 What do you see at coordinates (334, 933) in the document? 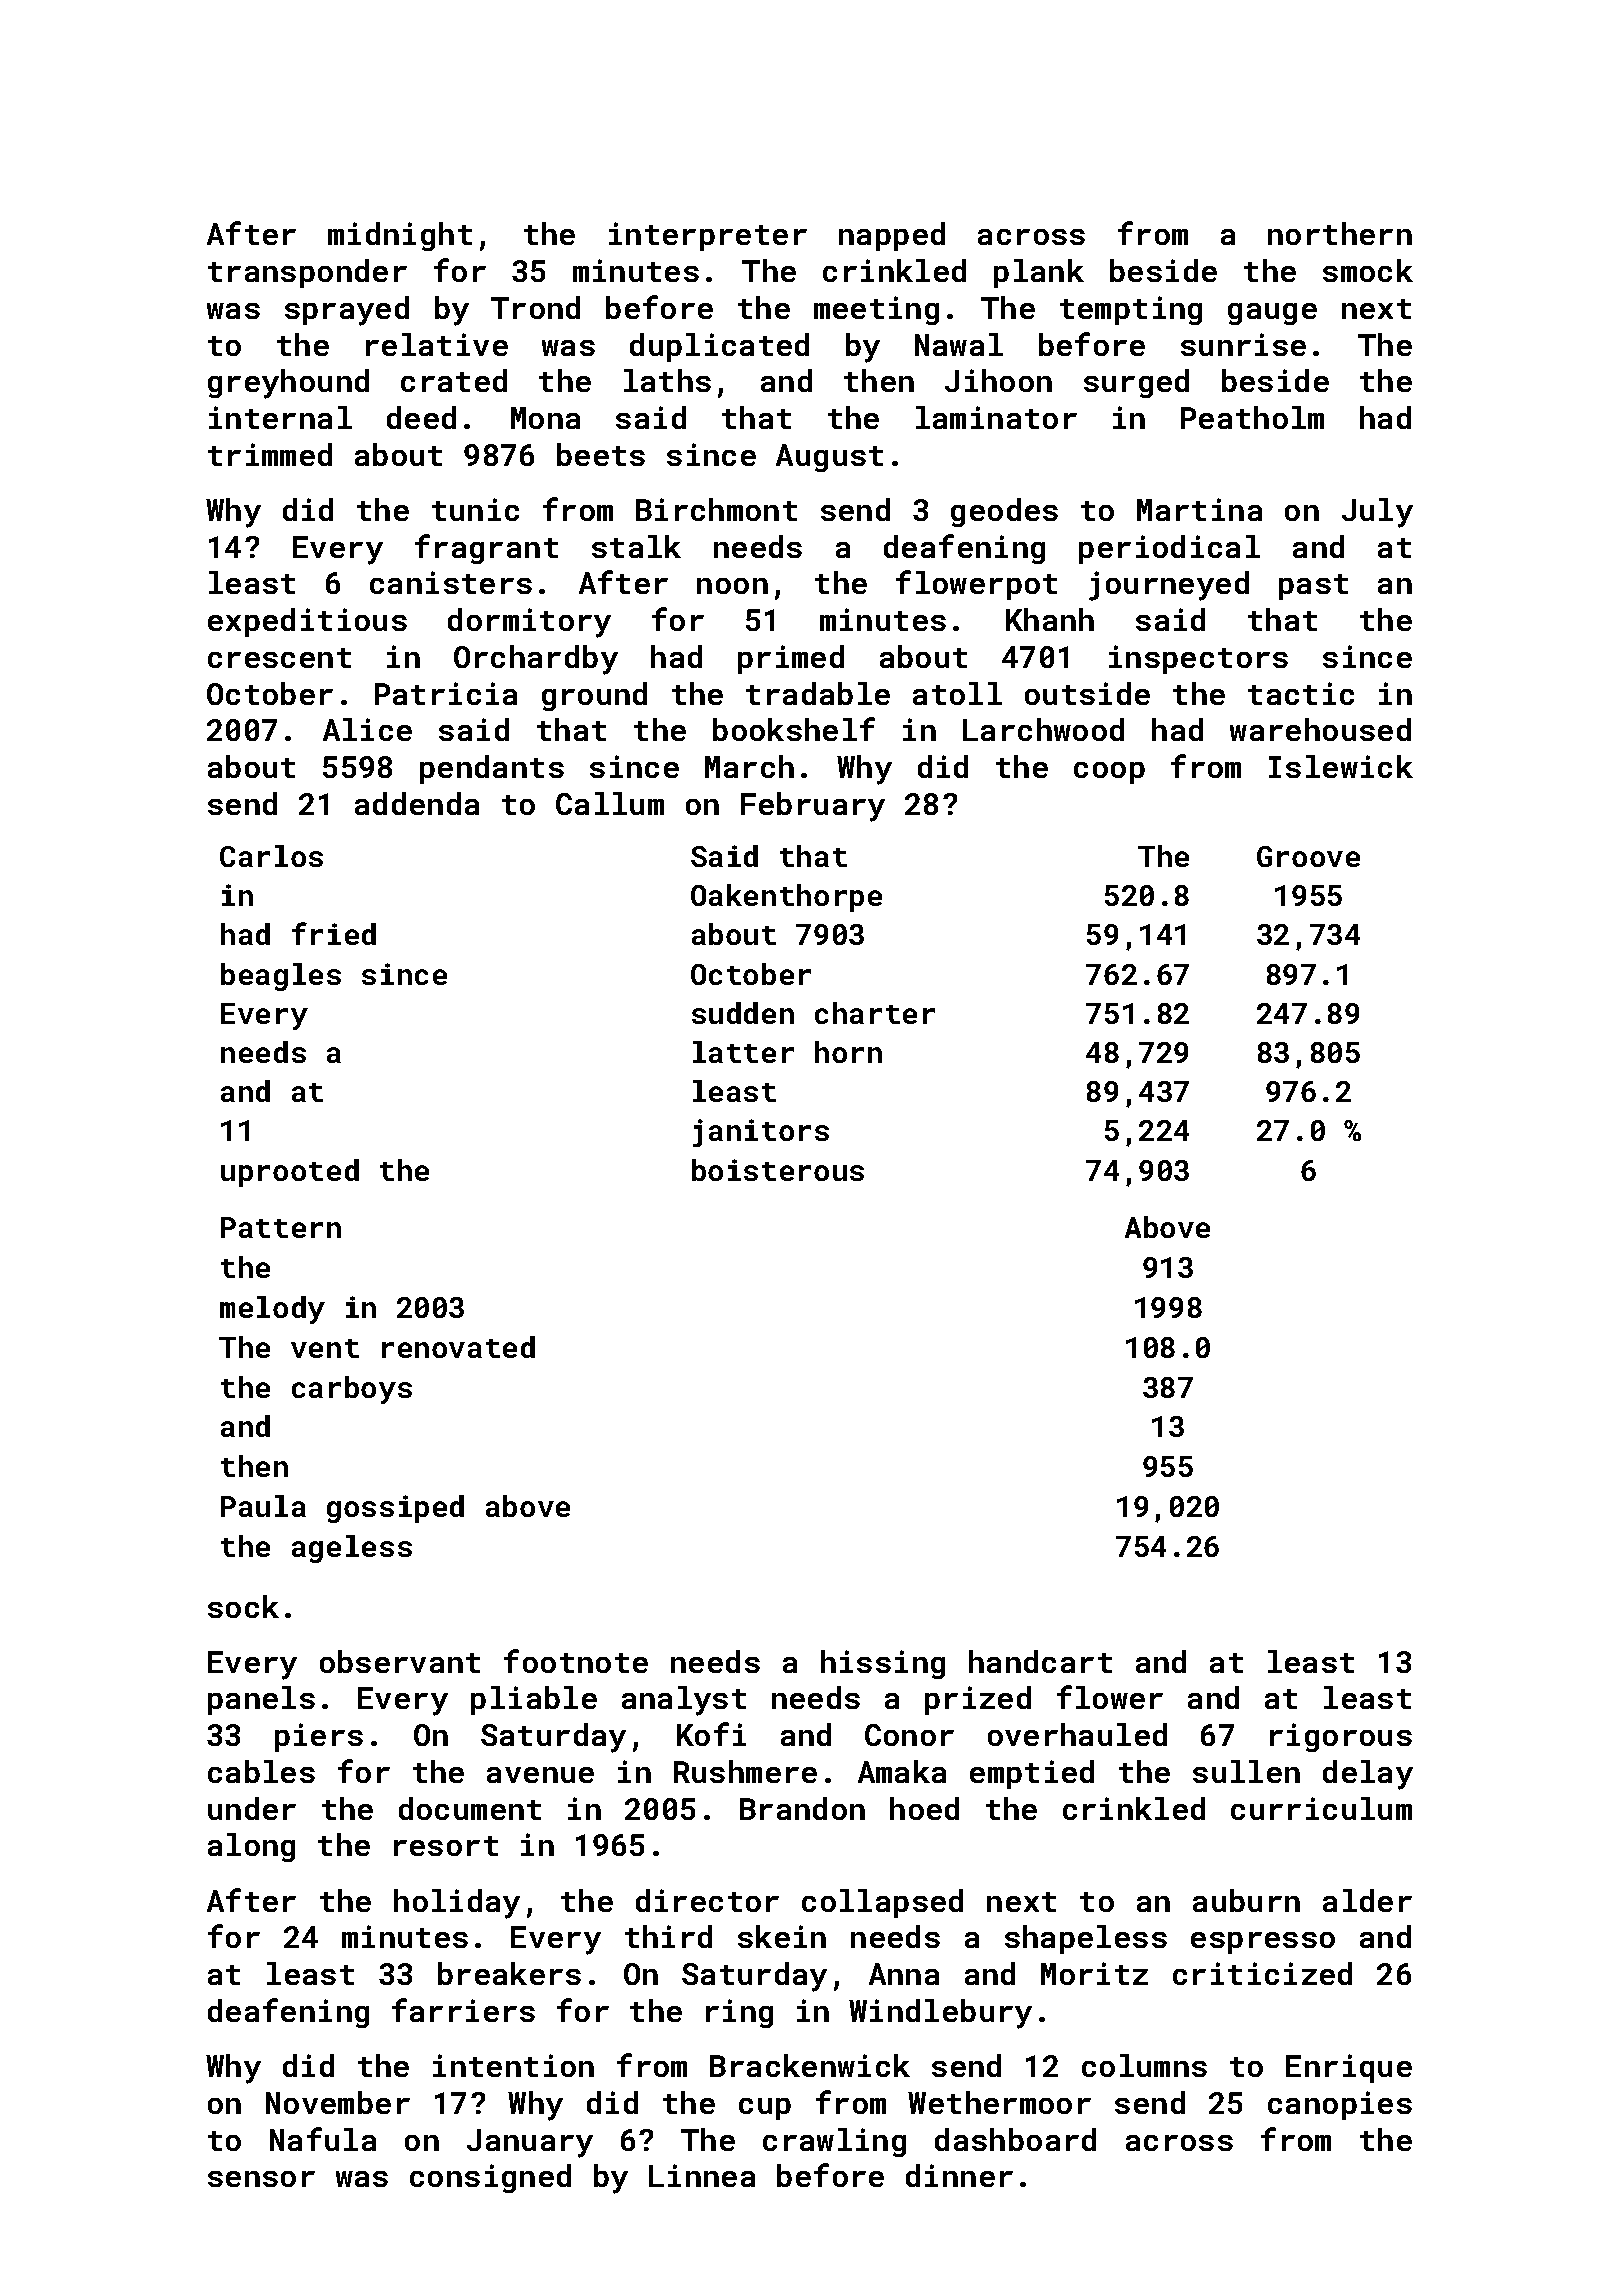
I see `fried` at bounding box center [334, 933].
